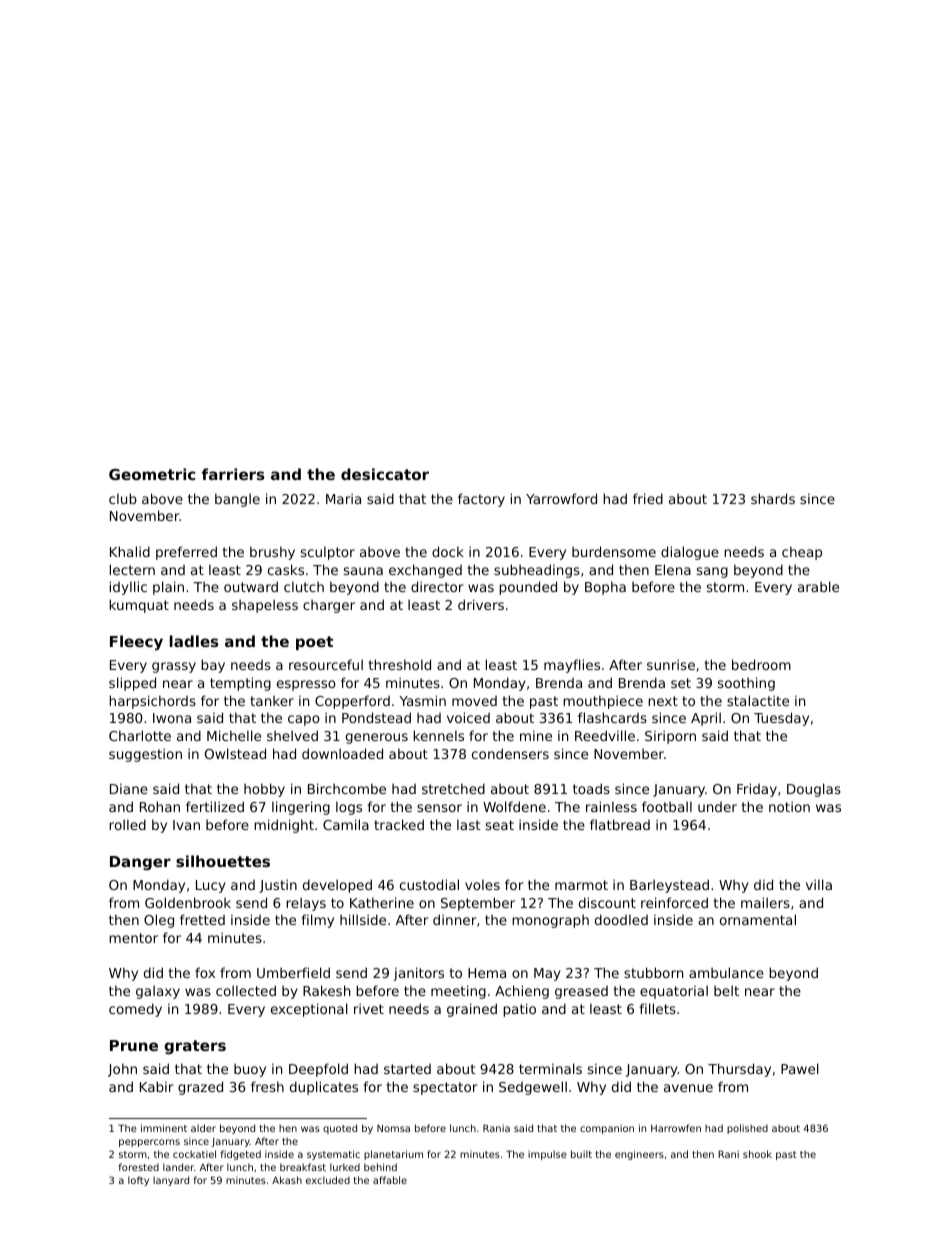  What do you see at coordinates (400, 664) in the screenshot?
I see `threshold` at bounding box center [400, 664].
